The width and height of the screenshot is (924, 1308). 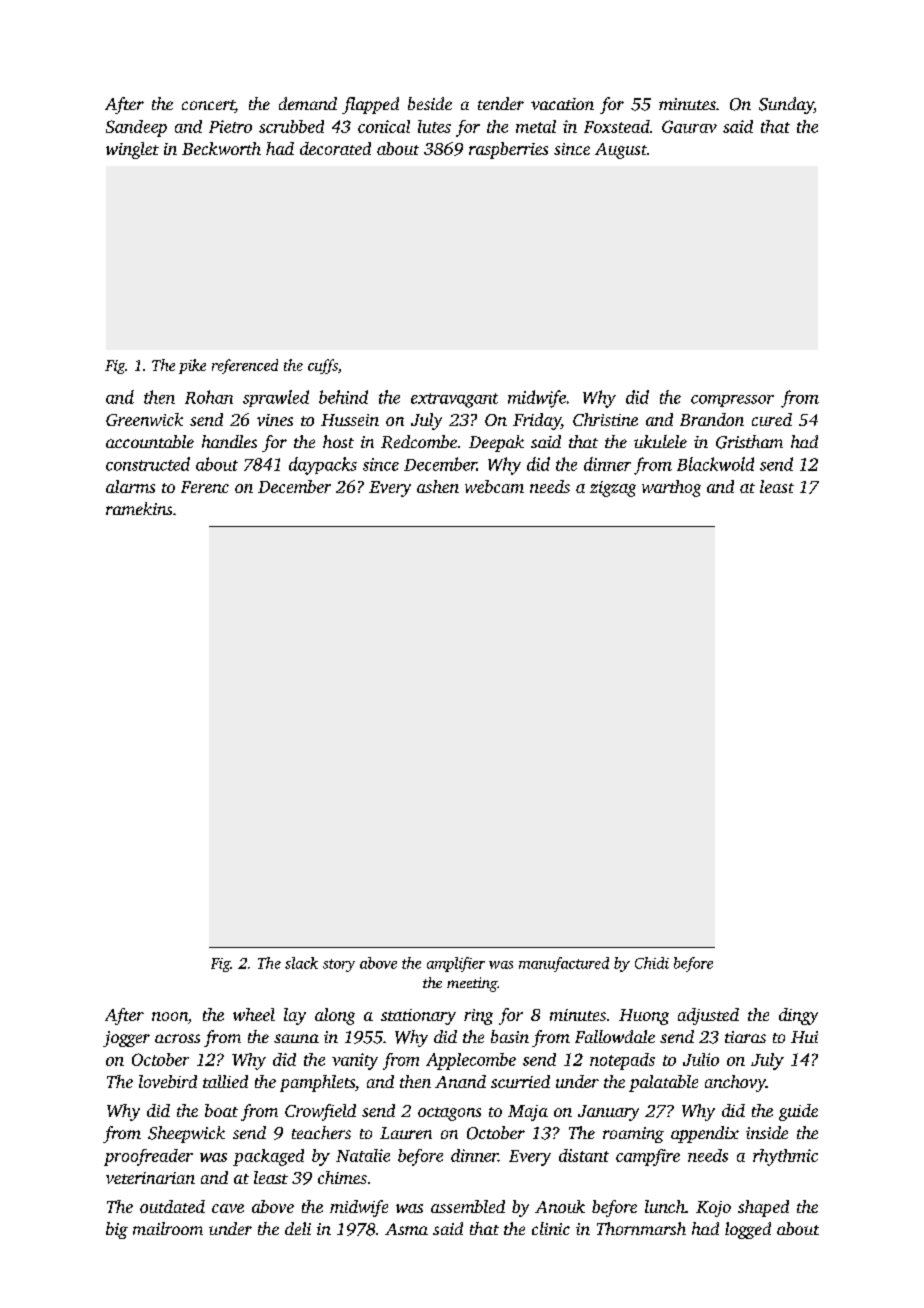 What do you see at coordinates (139, 508) in the screenshot?
I see `ramekins` at bounding box center [139, 508].
